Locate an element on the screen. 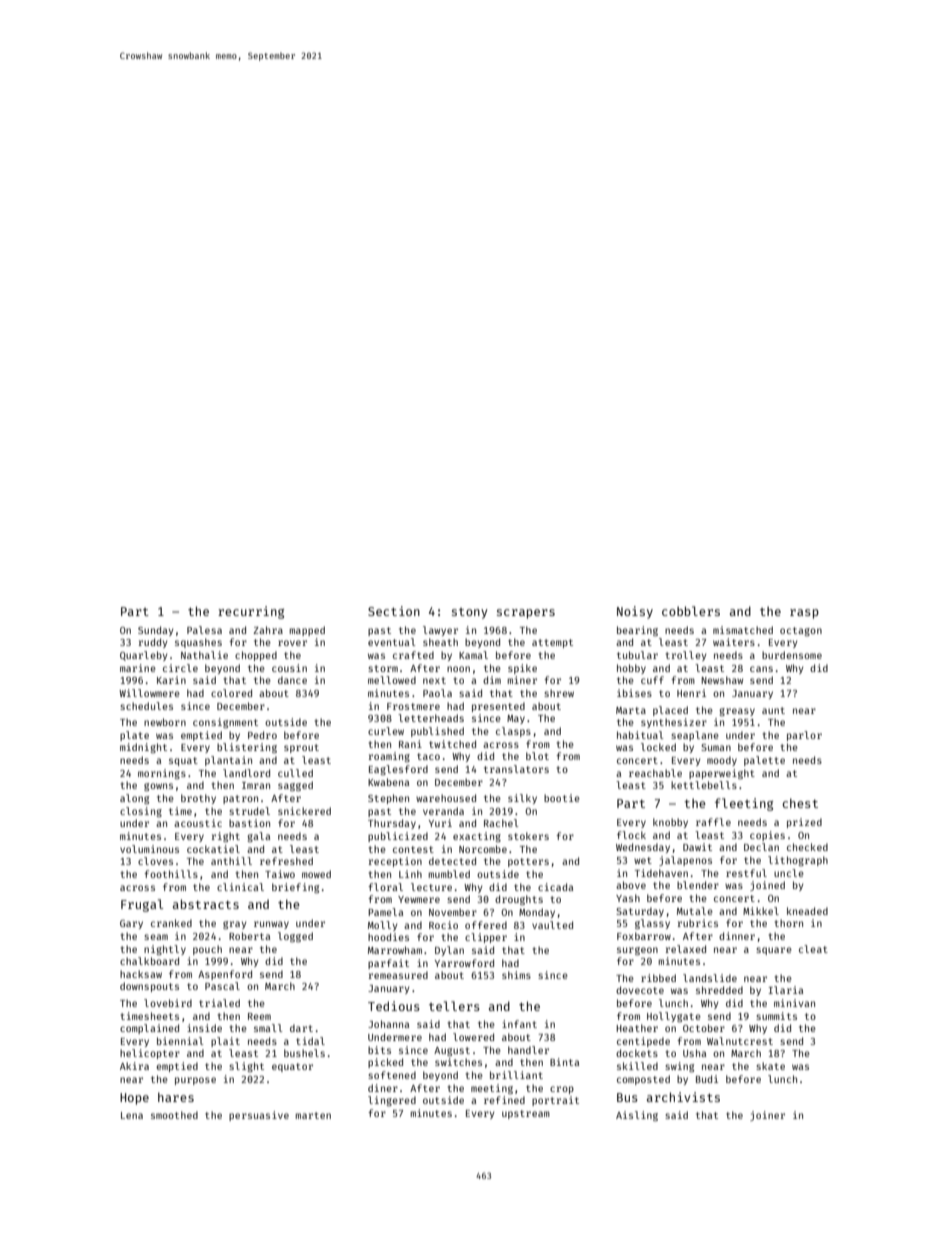 Image resolution: width=952 pixels, height=1233 pixels. brilliant is located at coordinates (516, 1075).
